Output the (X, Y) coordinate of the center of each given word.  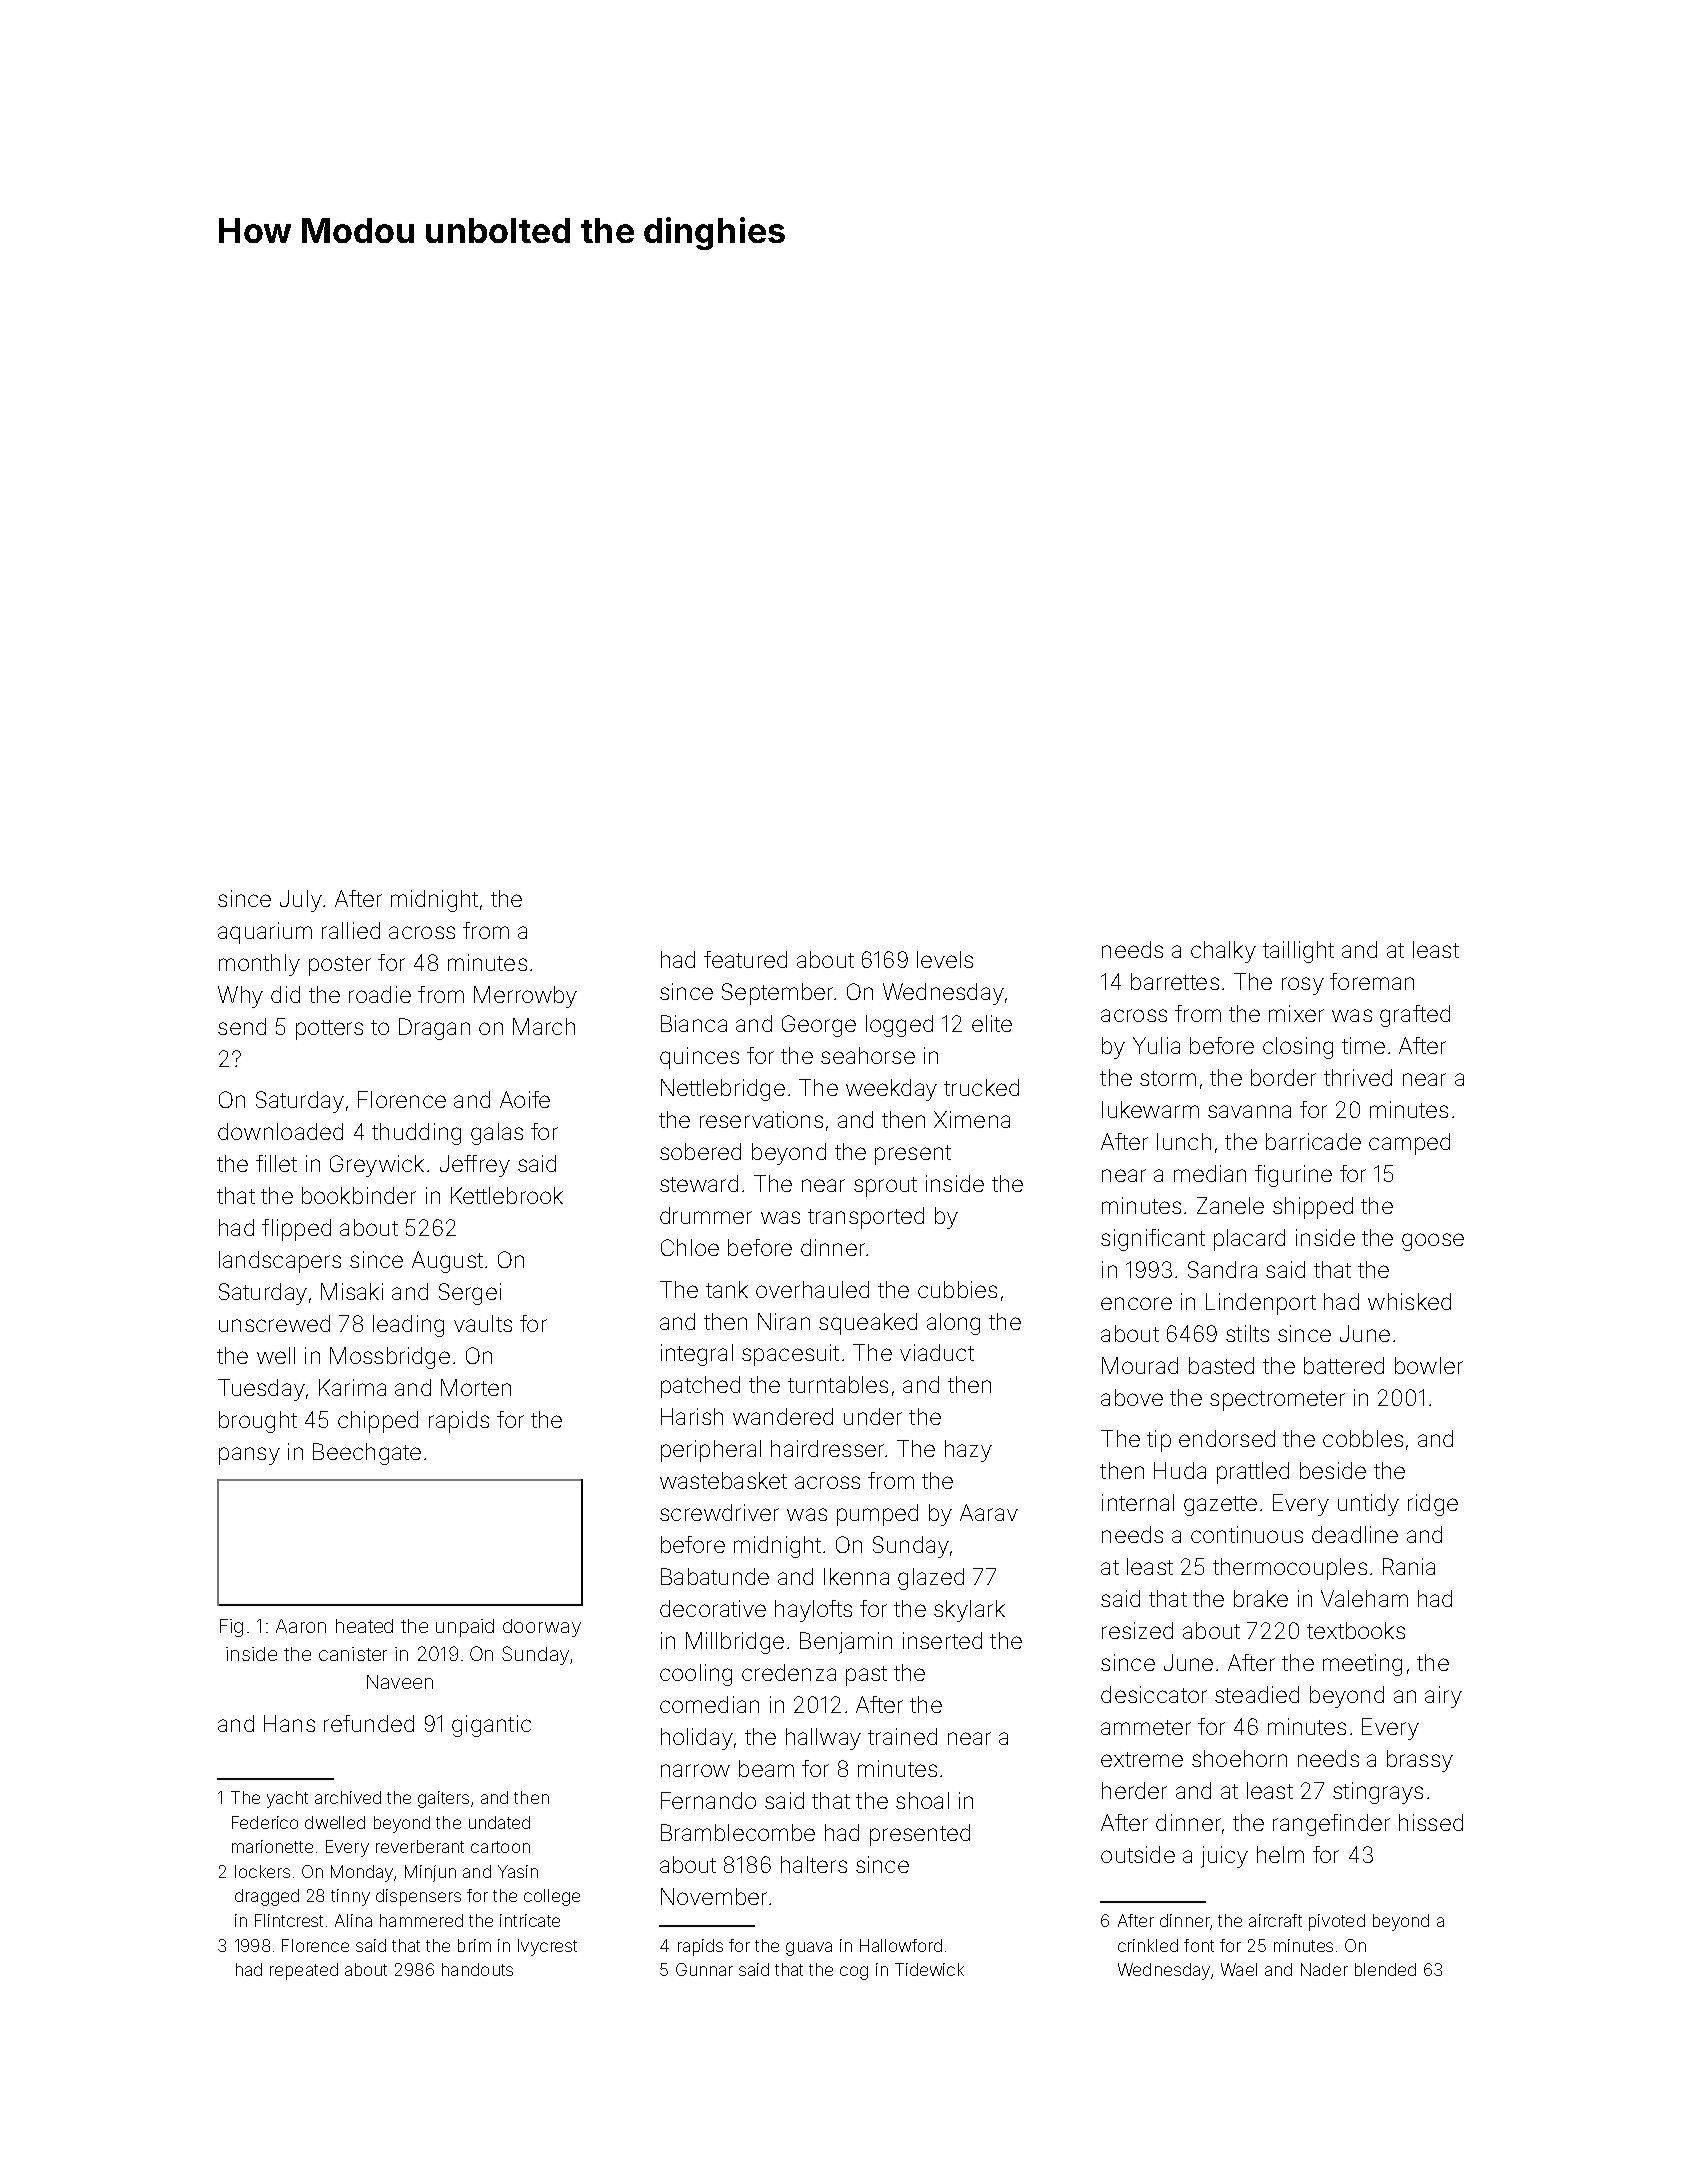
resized (1137, 1630)
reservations (761, 1119)
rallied (351, 930)
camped (1409, 1144)
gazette (1220, 1506)
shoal (922, 1800)
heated (364, 1626)
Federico (265, 1822)
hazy (968, 1451)
